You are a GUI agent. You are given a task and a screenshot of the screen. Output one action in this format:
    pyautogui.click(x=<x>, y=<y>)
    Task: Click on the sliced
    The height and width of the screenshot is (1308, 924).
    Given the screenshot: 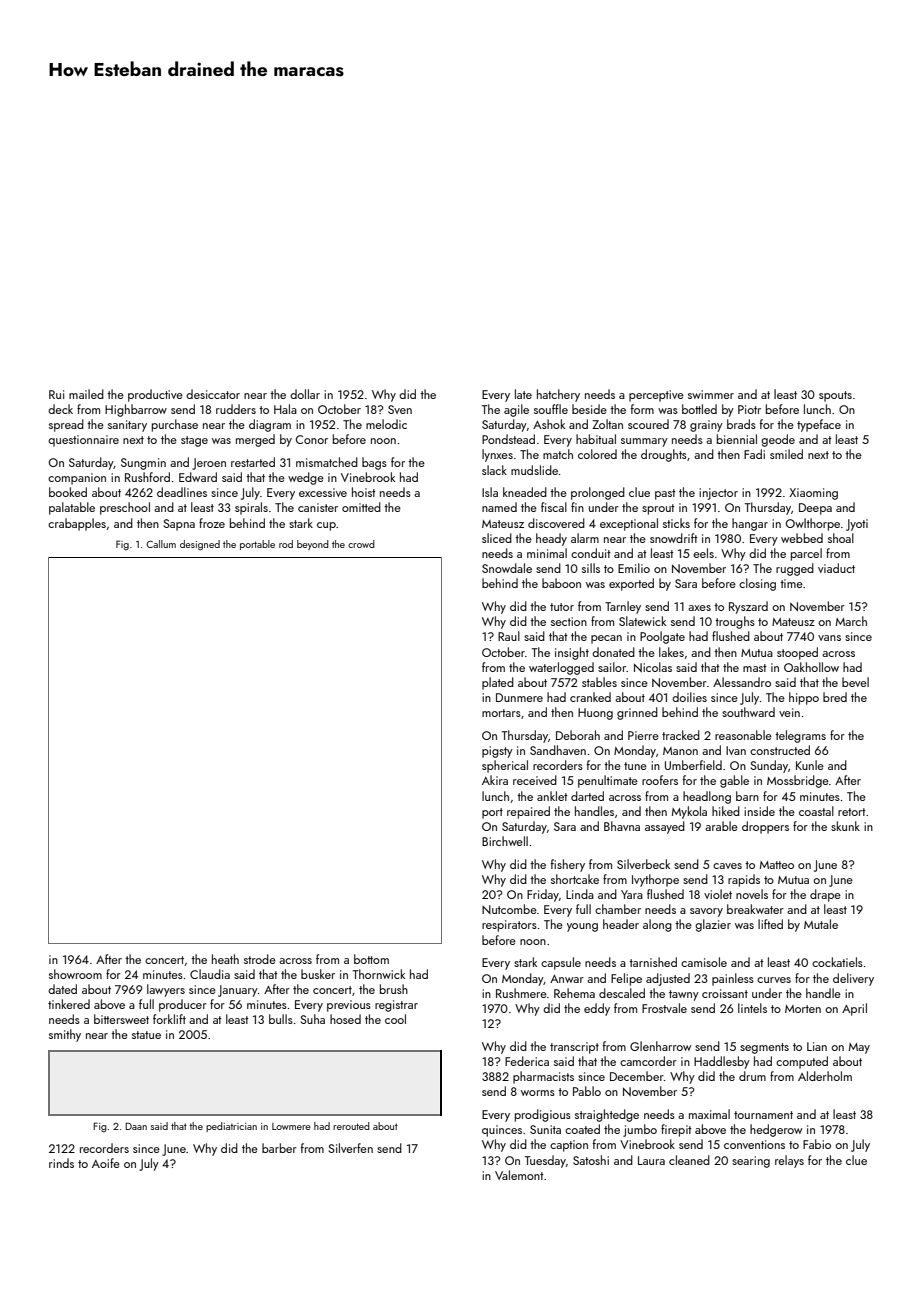 What is the action you would take?
    pyautogui.click(x=497, y=538)
